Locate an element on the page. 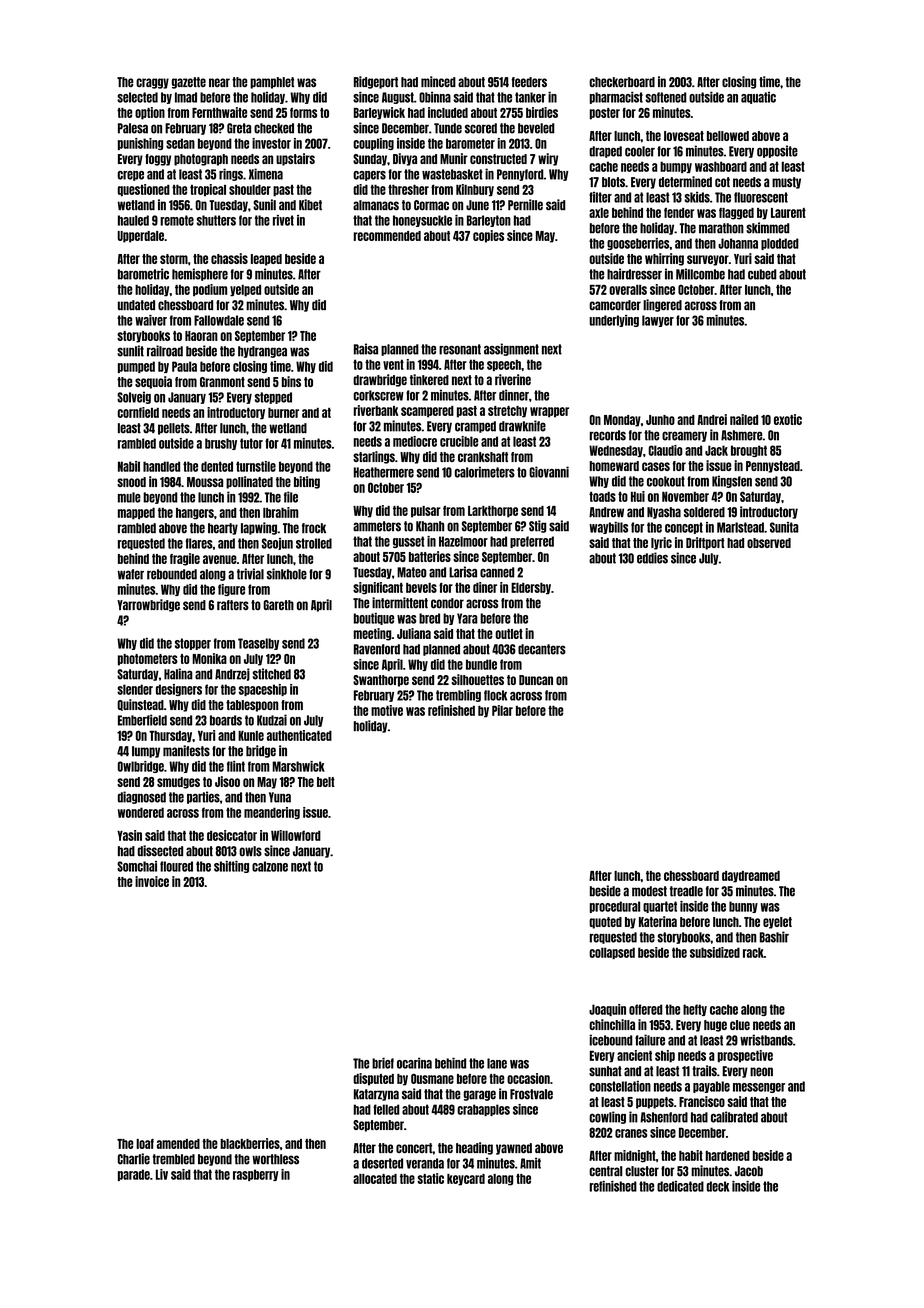 The width and height of the image is (924, 1308). raspberry is located at coordinates (255, 1175).
